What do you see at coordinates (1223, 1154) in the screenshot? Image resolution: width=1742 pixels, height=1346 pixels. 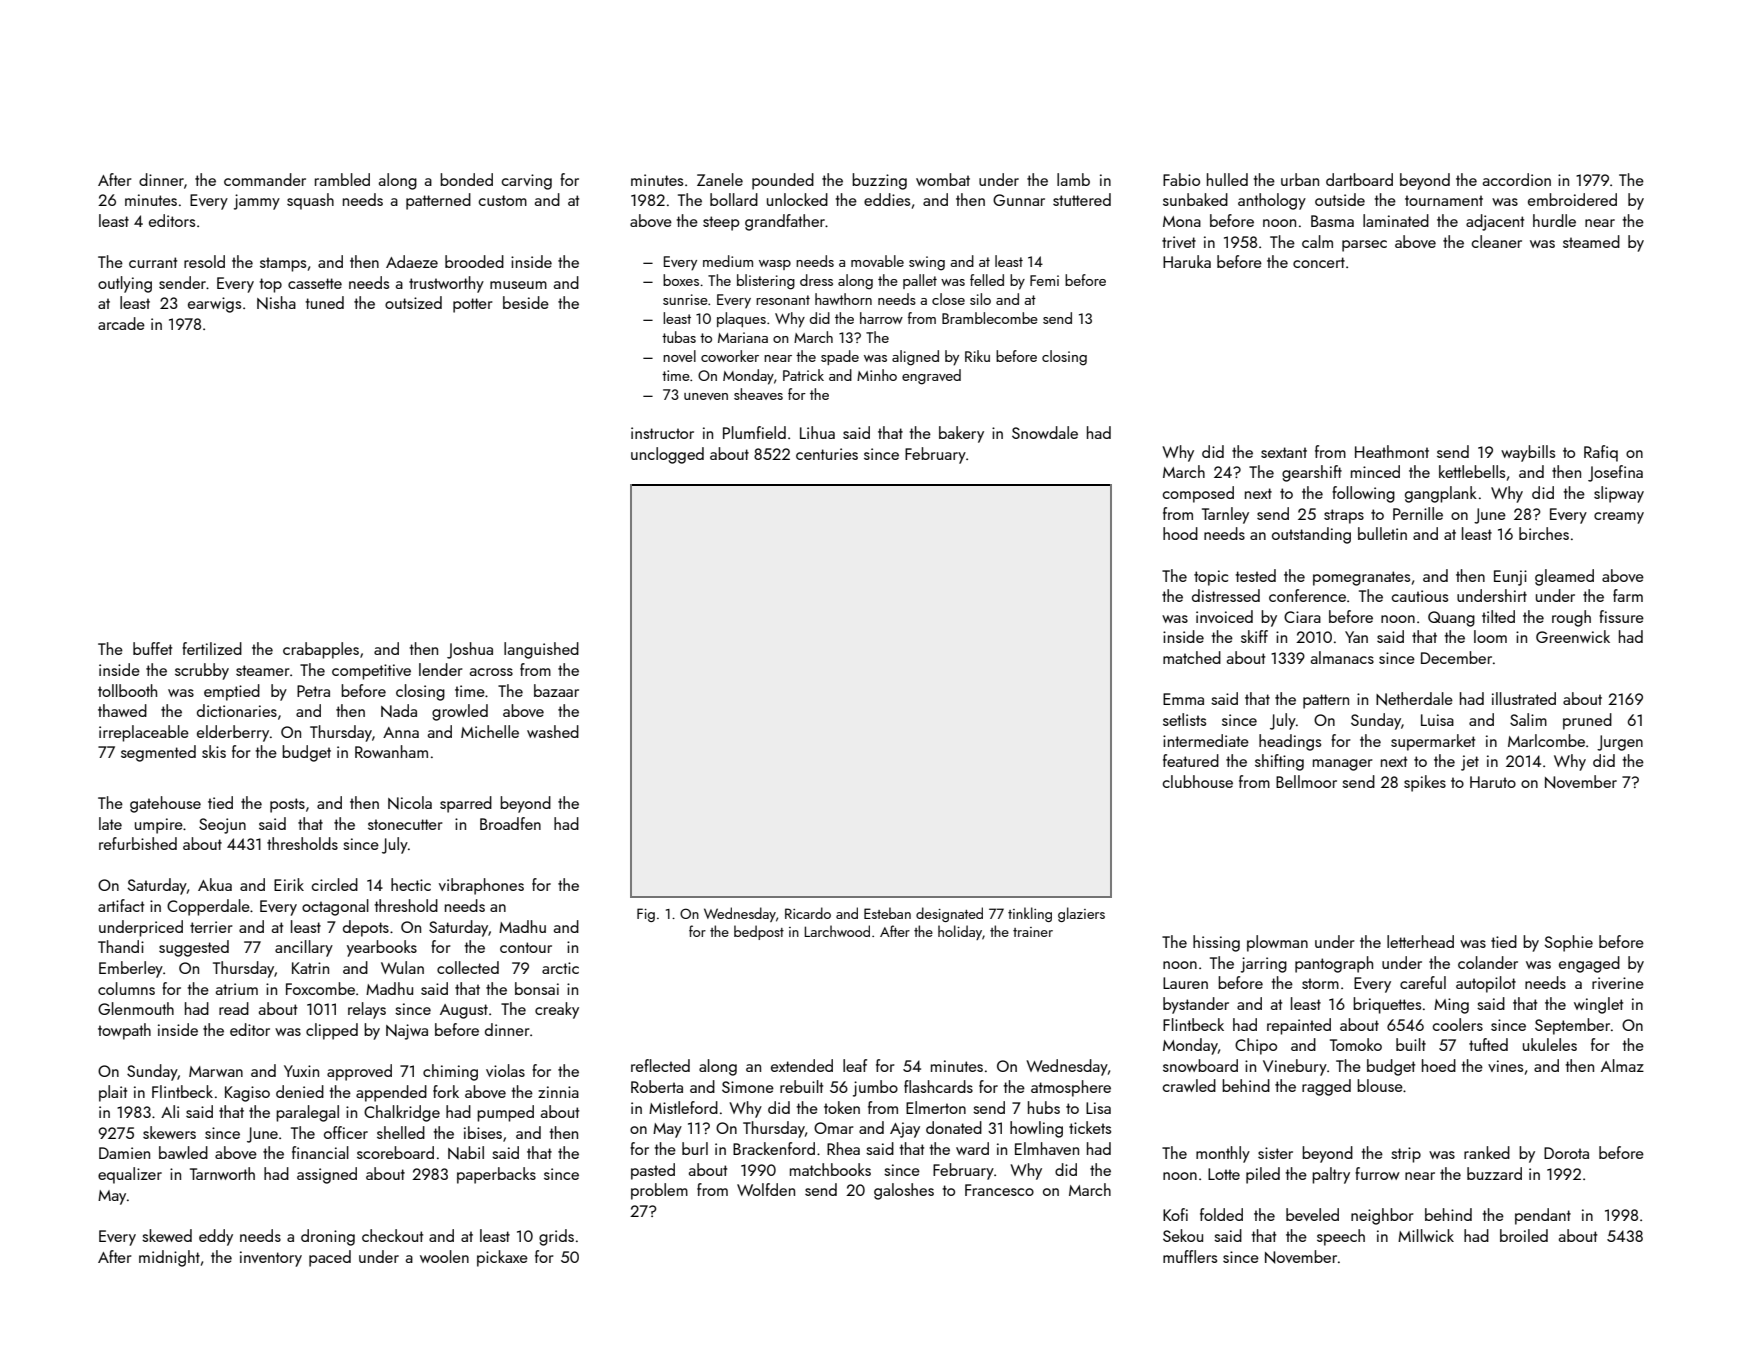 I see `monthly` at bounding box center [1223, 1154].
